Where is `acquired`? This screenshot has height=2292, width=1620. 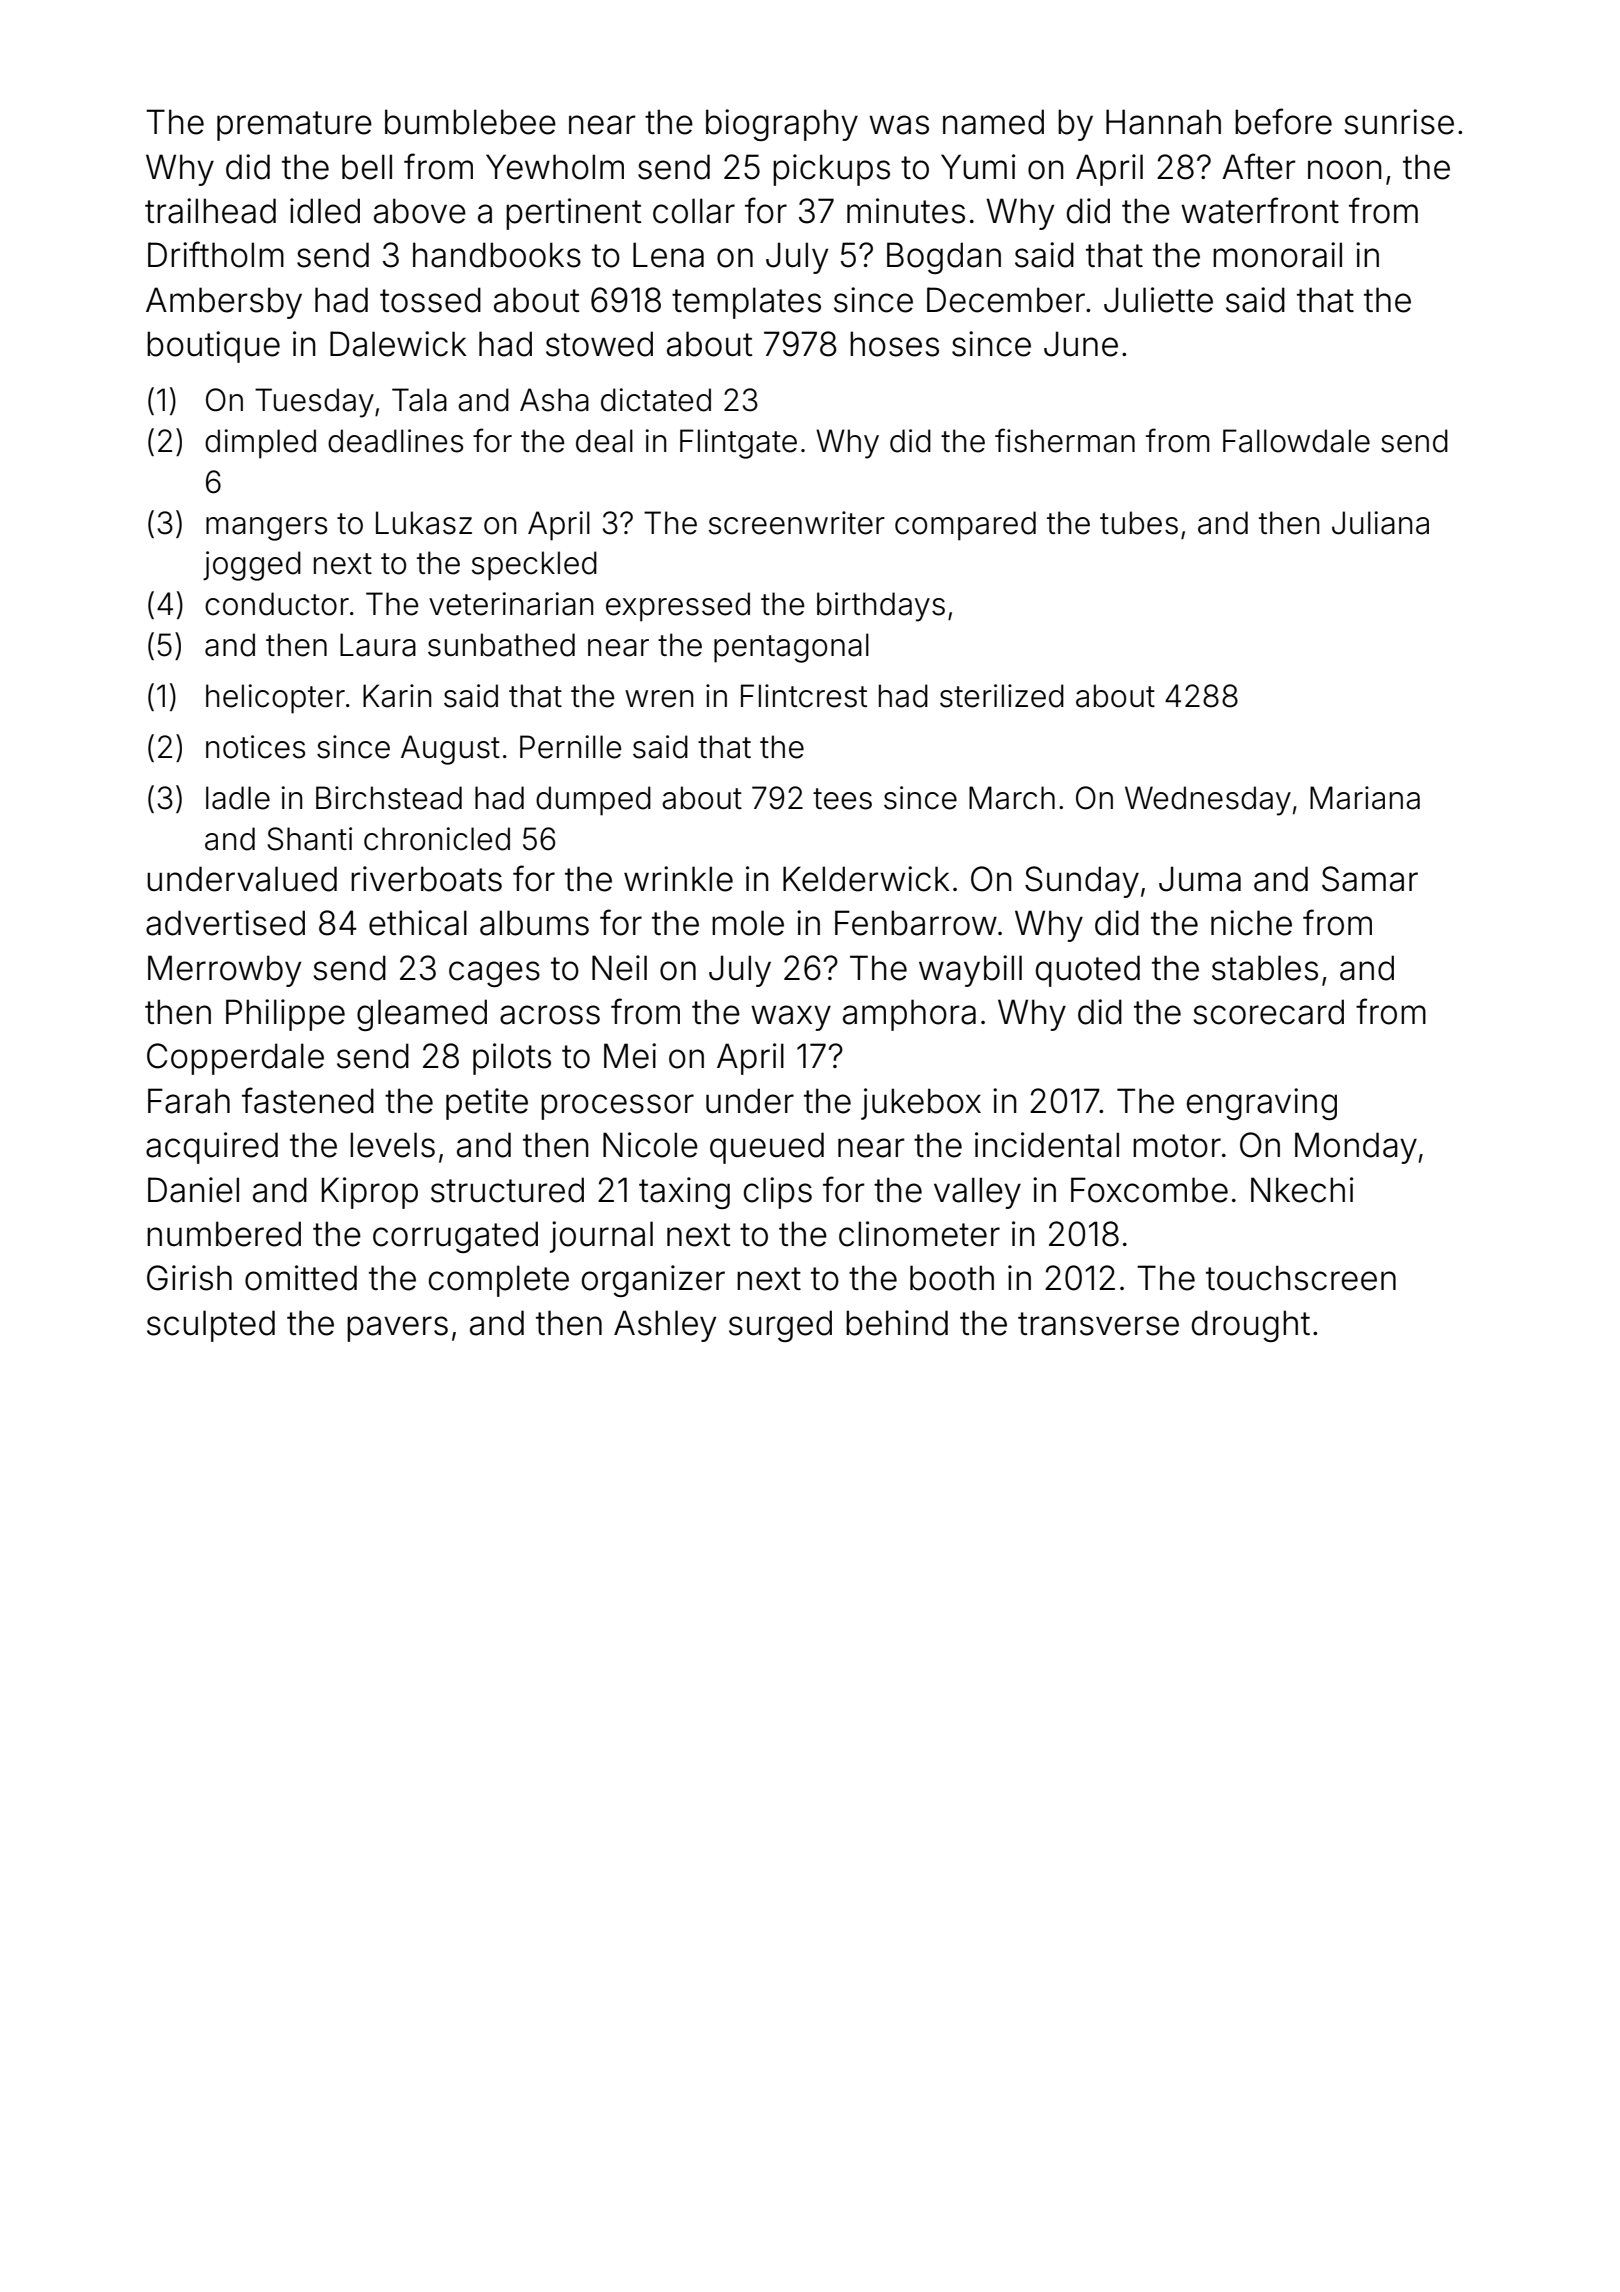
acquired is located at coordinates (212, 1148).
